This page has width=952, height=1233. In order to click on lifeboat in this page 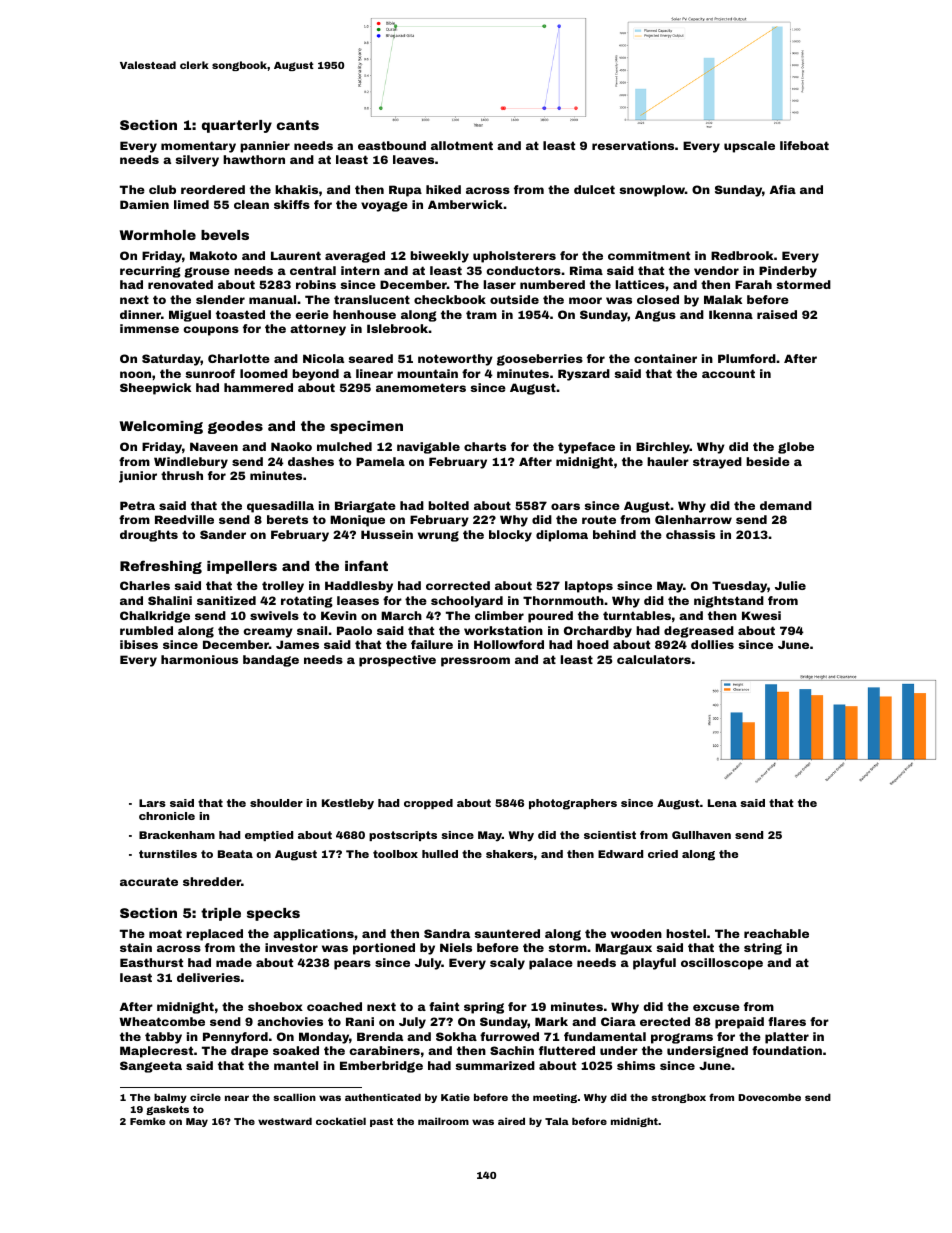, I will do `click(804, 145)`.
